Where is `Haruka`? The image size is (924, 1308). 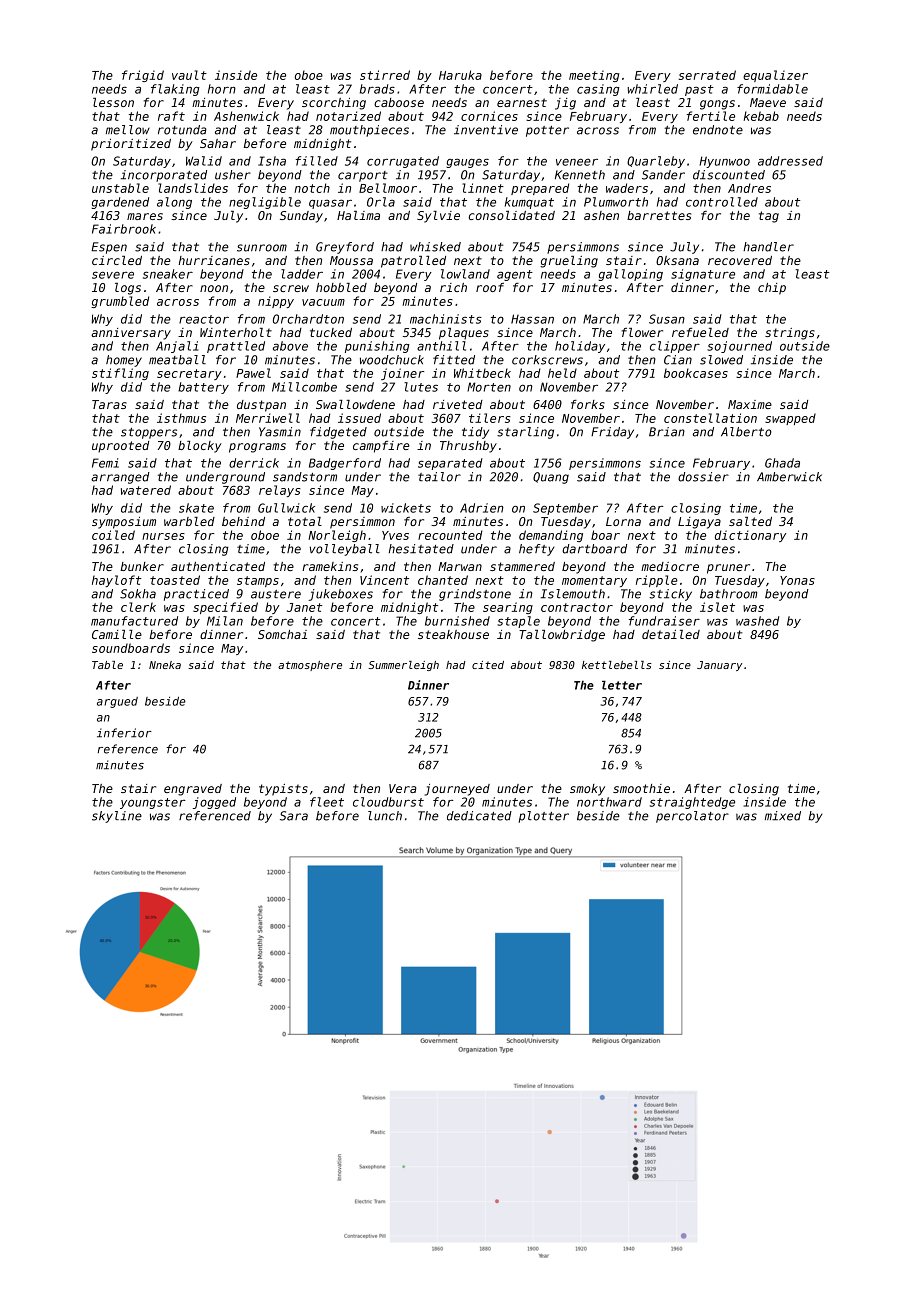 Haruka is located at coordinates (460, 75).
